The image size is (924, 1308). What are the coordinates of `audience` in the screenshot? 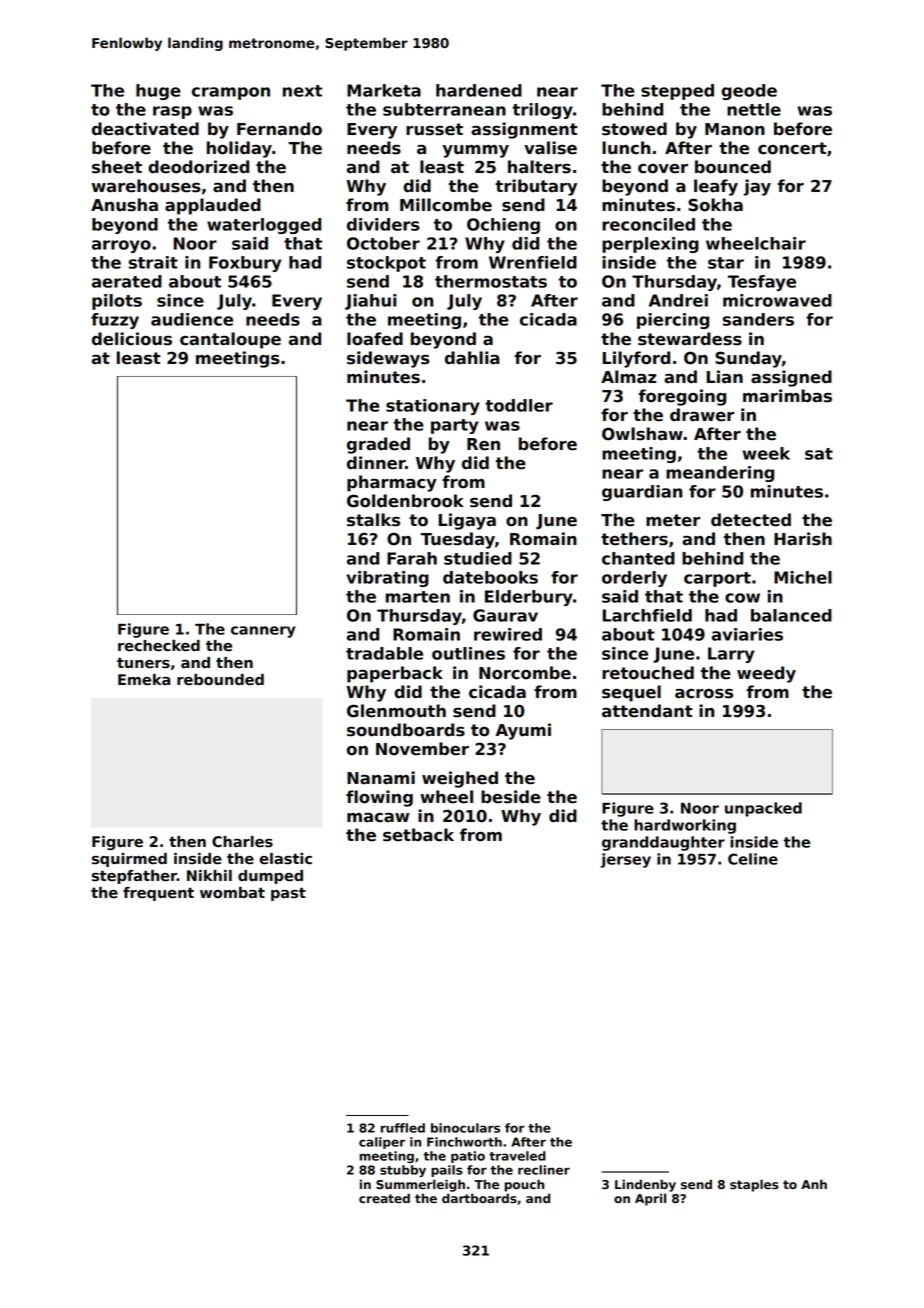 It's located at (192, 319).
